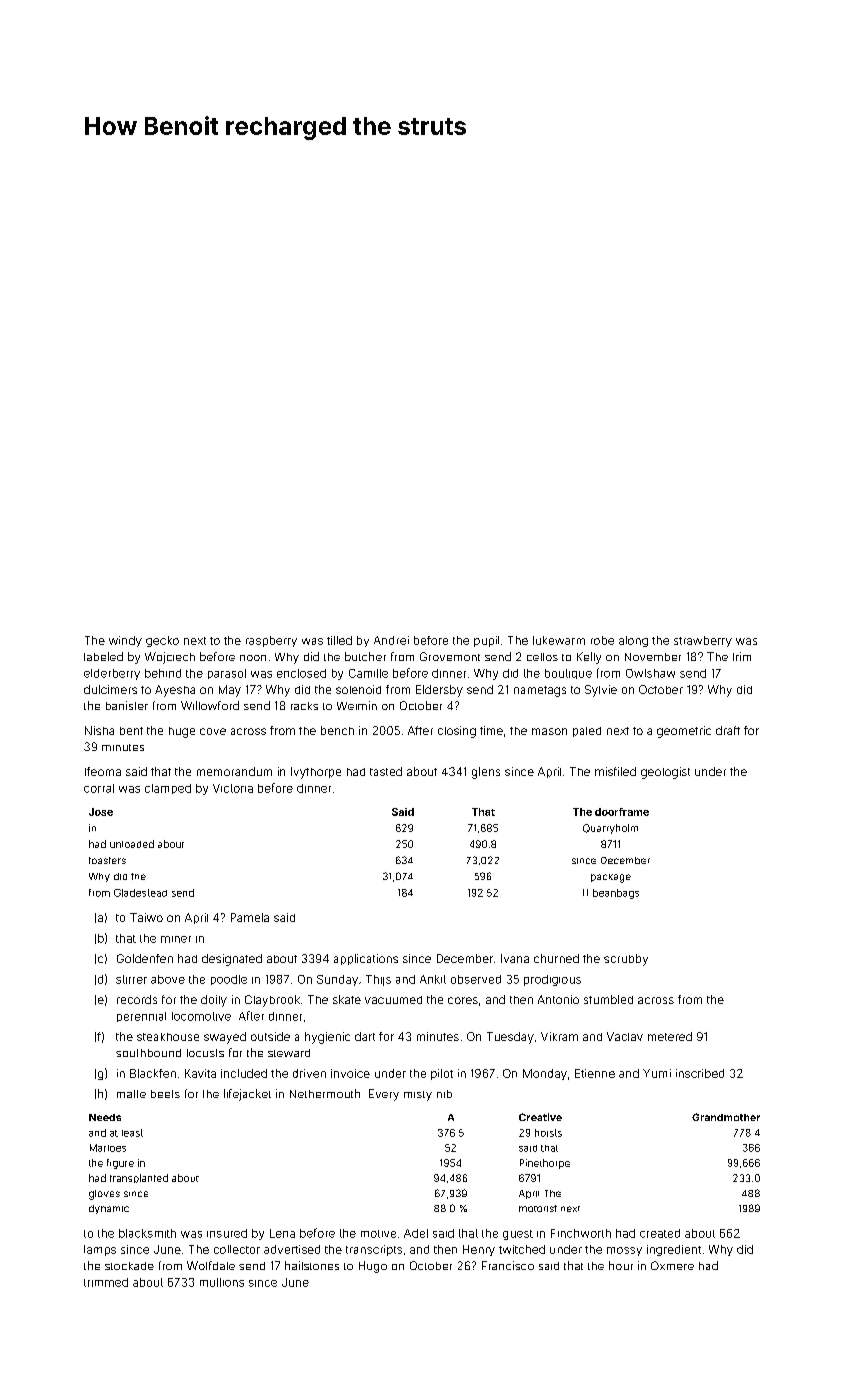 Image resolution: width=849 pixels, height=1400 pixels. I want to click on applications, so click(366, 959).
